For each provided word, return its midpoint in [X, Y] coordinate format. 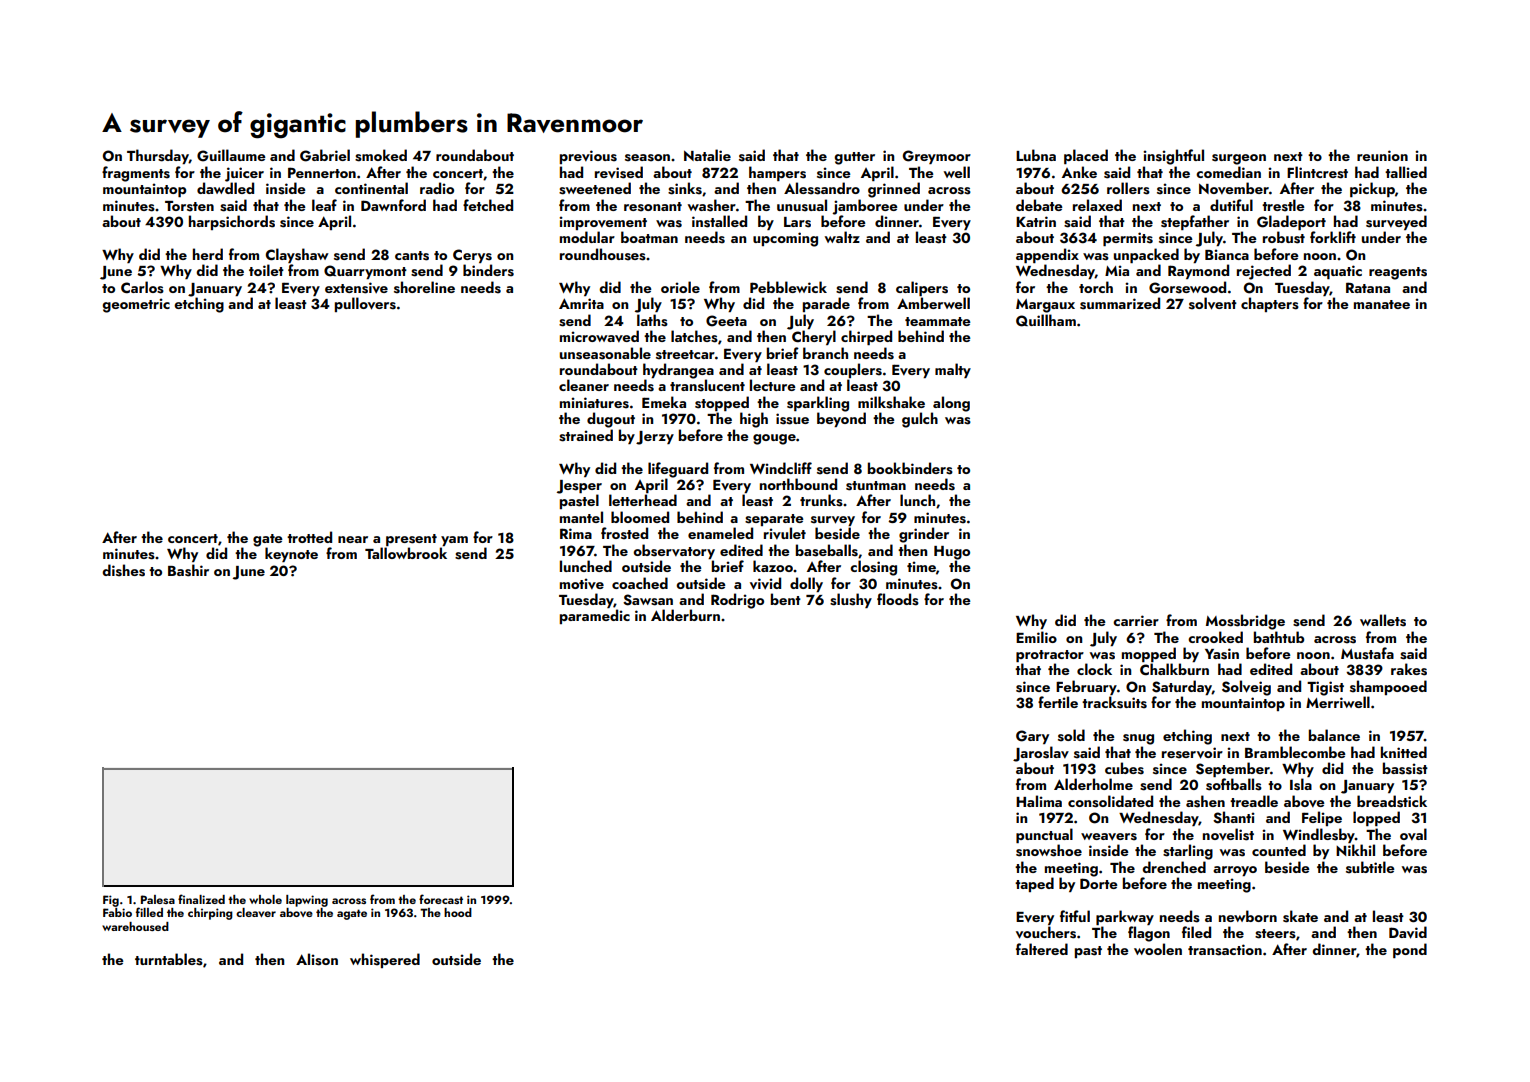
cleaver [256, 912]
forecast [441, 899]
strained [586, 435]
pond [1410, 950]
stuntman [876, 486]
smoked [381, 155]
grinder [924, 535]
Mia [1117, 270]
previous [588, 157]
